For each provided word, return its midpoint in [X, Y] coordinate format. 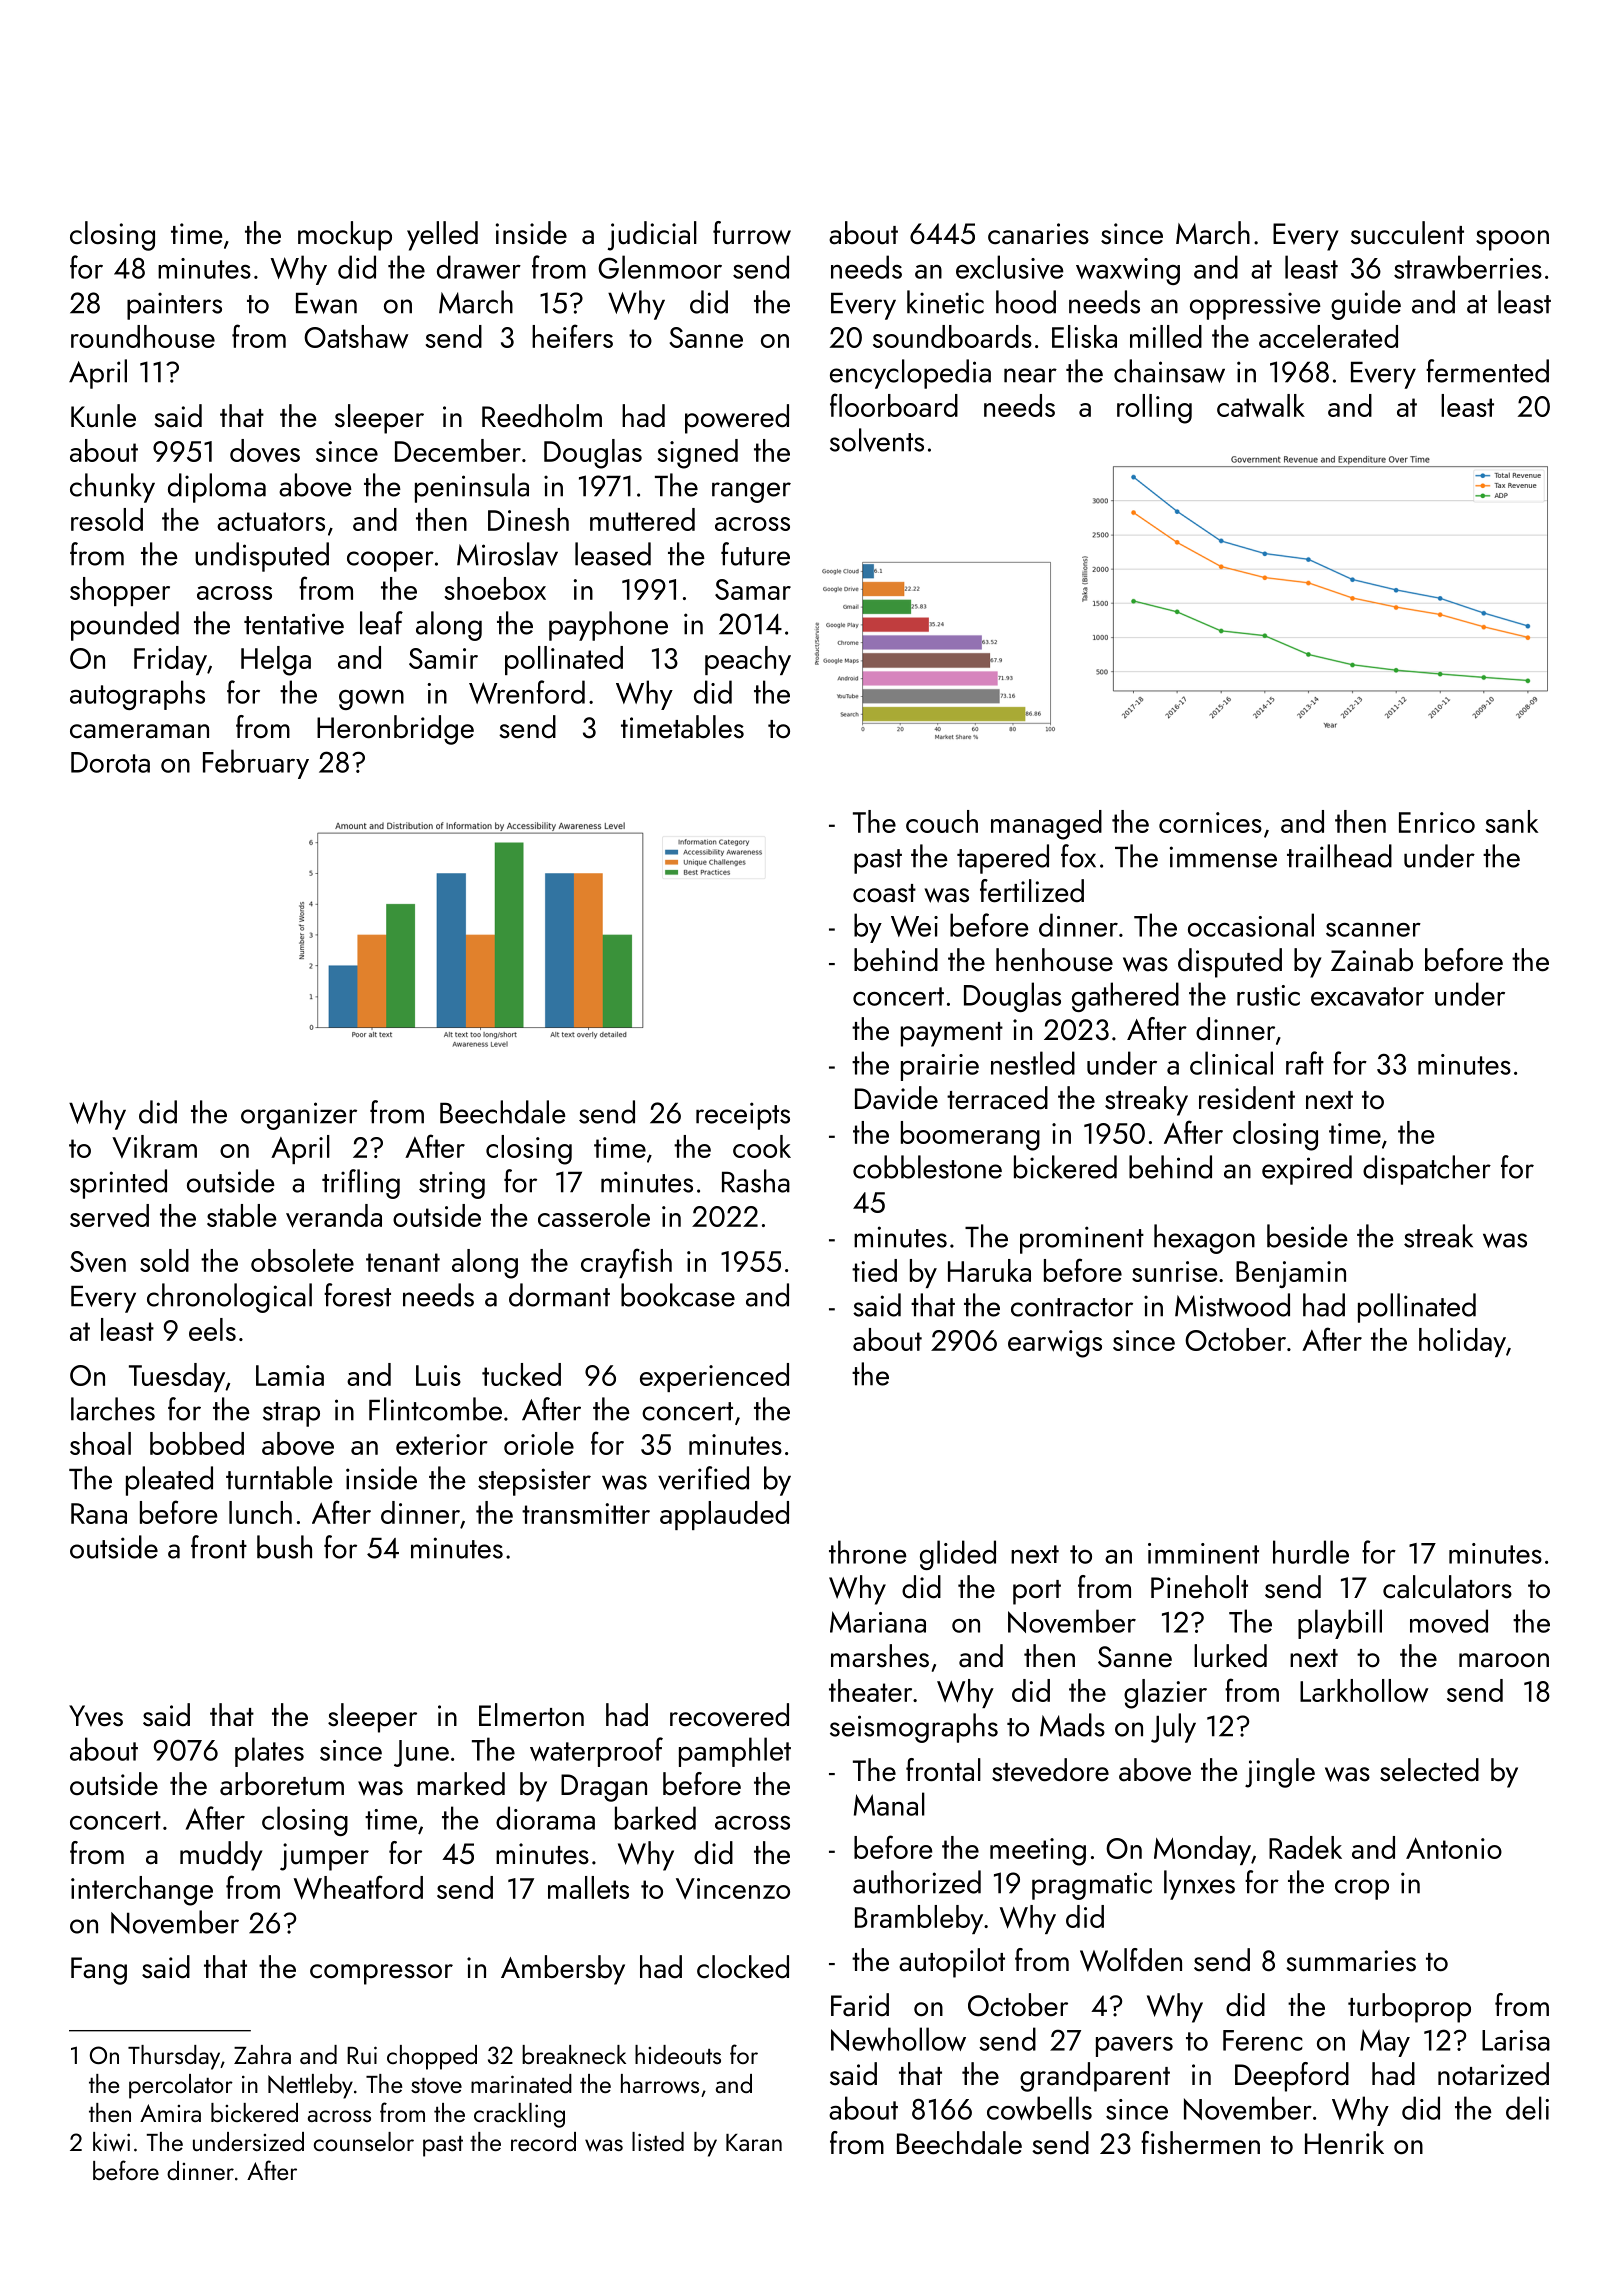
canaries [1038, 234]
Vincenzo [733, 1888]
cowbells [1039, 2108]
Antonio [1454, 1848]
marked [461, 1784]
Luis [438, 1375]
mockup [345, 236]
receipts [743, 1116]
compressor [381, 1974]
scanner [1373, 930]
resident [1247, 1098]
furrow [752, 233]
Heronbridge [395, 730]
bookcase [678, 1295]
